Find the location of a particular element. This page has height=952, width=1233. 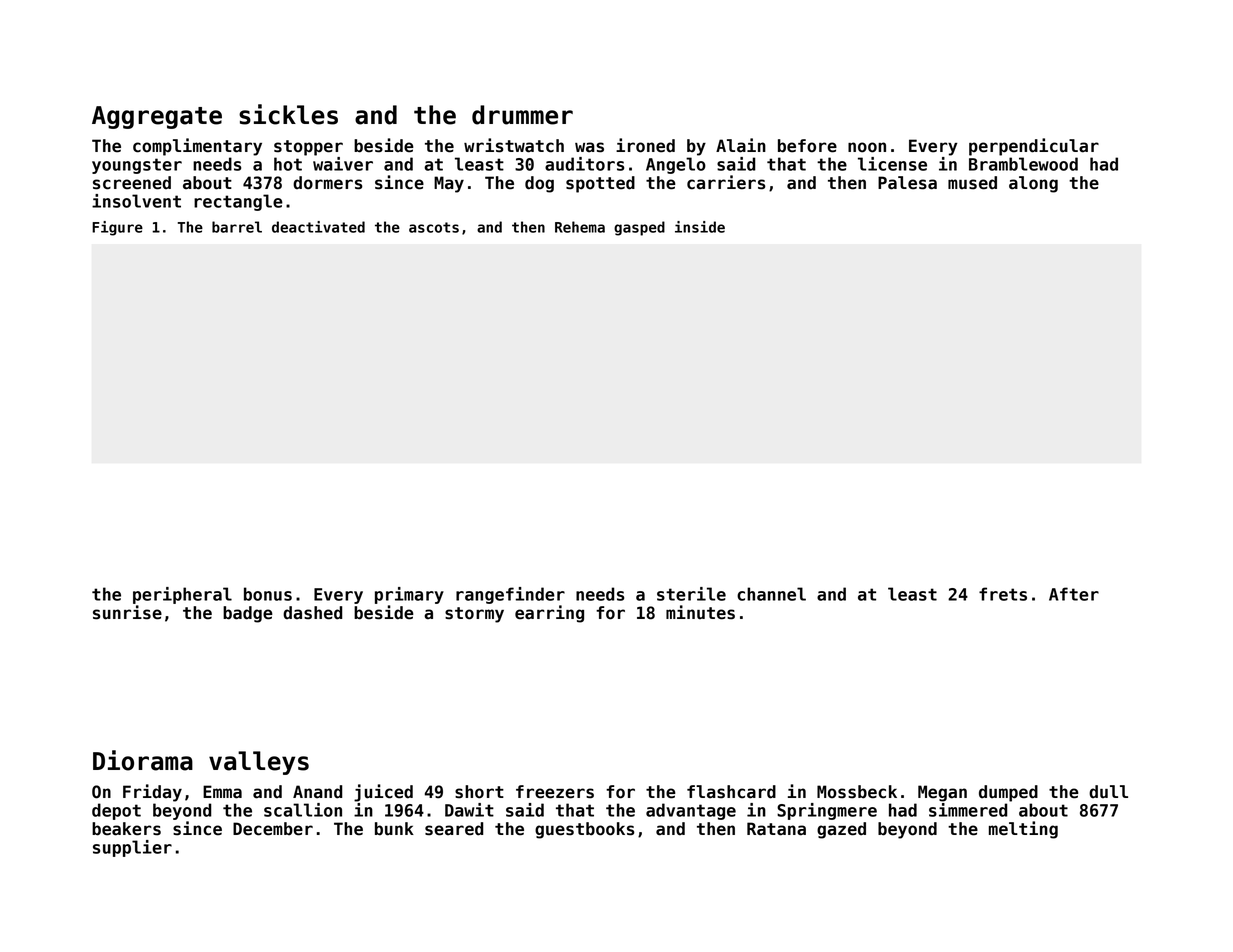

supplier is located at coordinates (132, 848).
